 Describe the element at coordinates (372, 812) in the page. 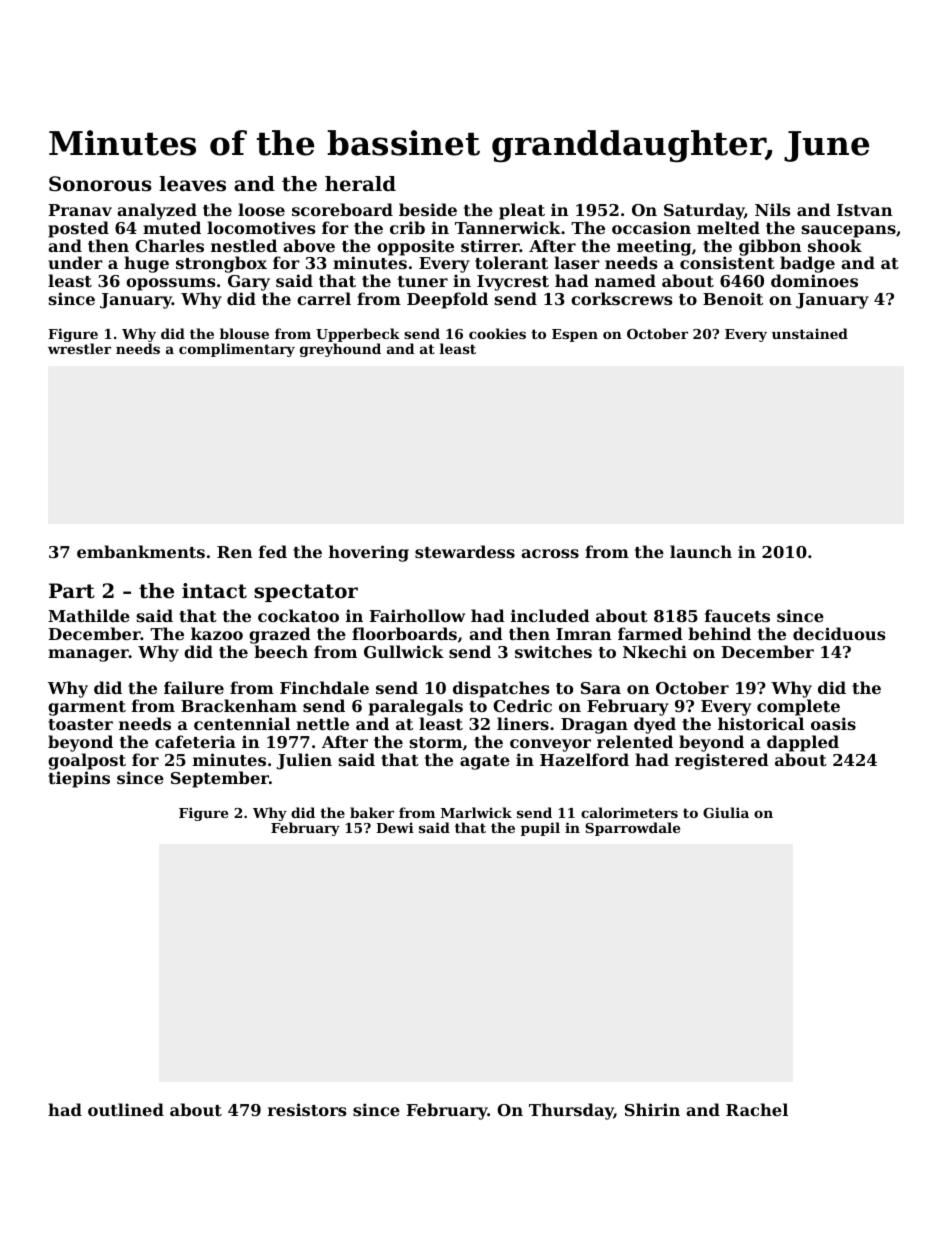

I see `baker` at that location.
